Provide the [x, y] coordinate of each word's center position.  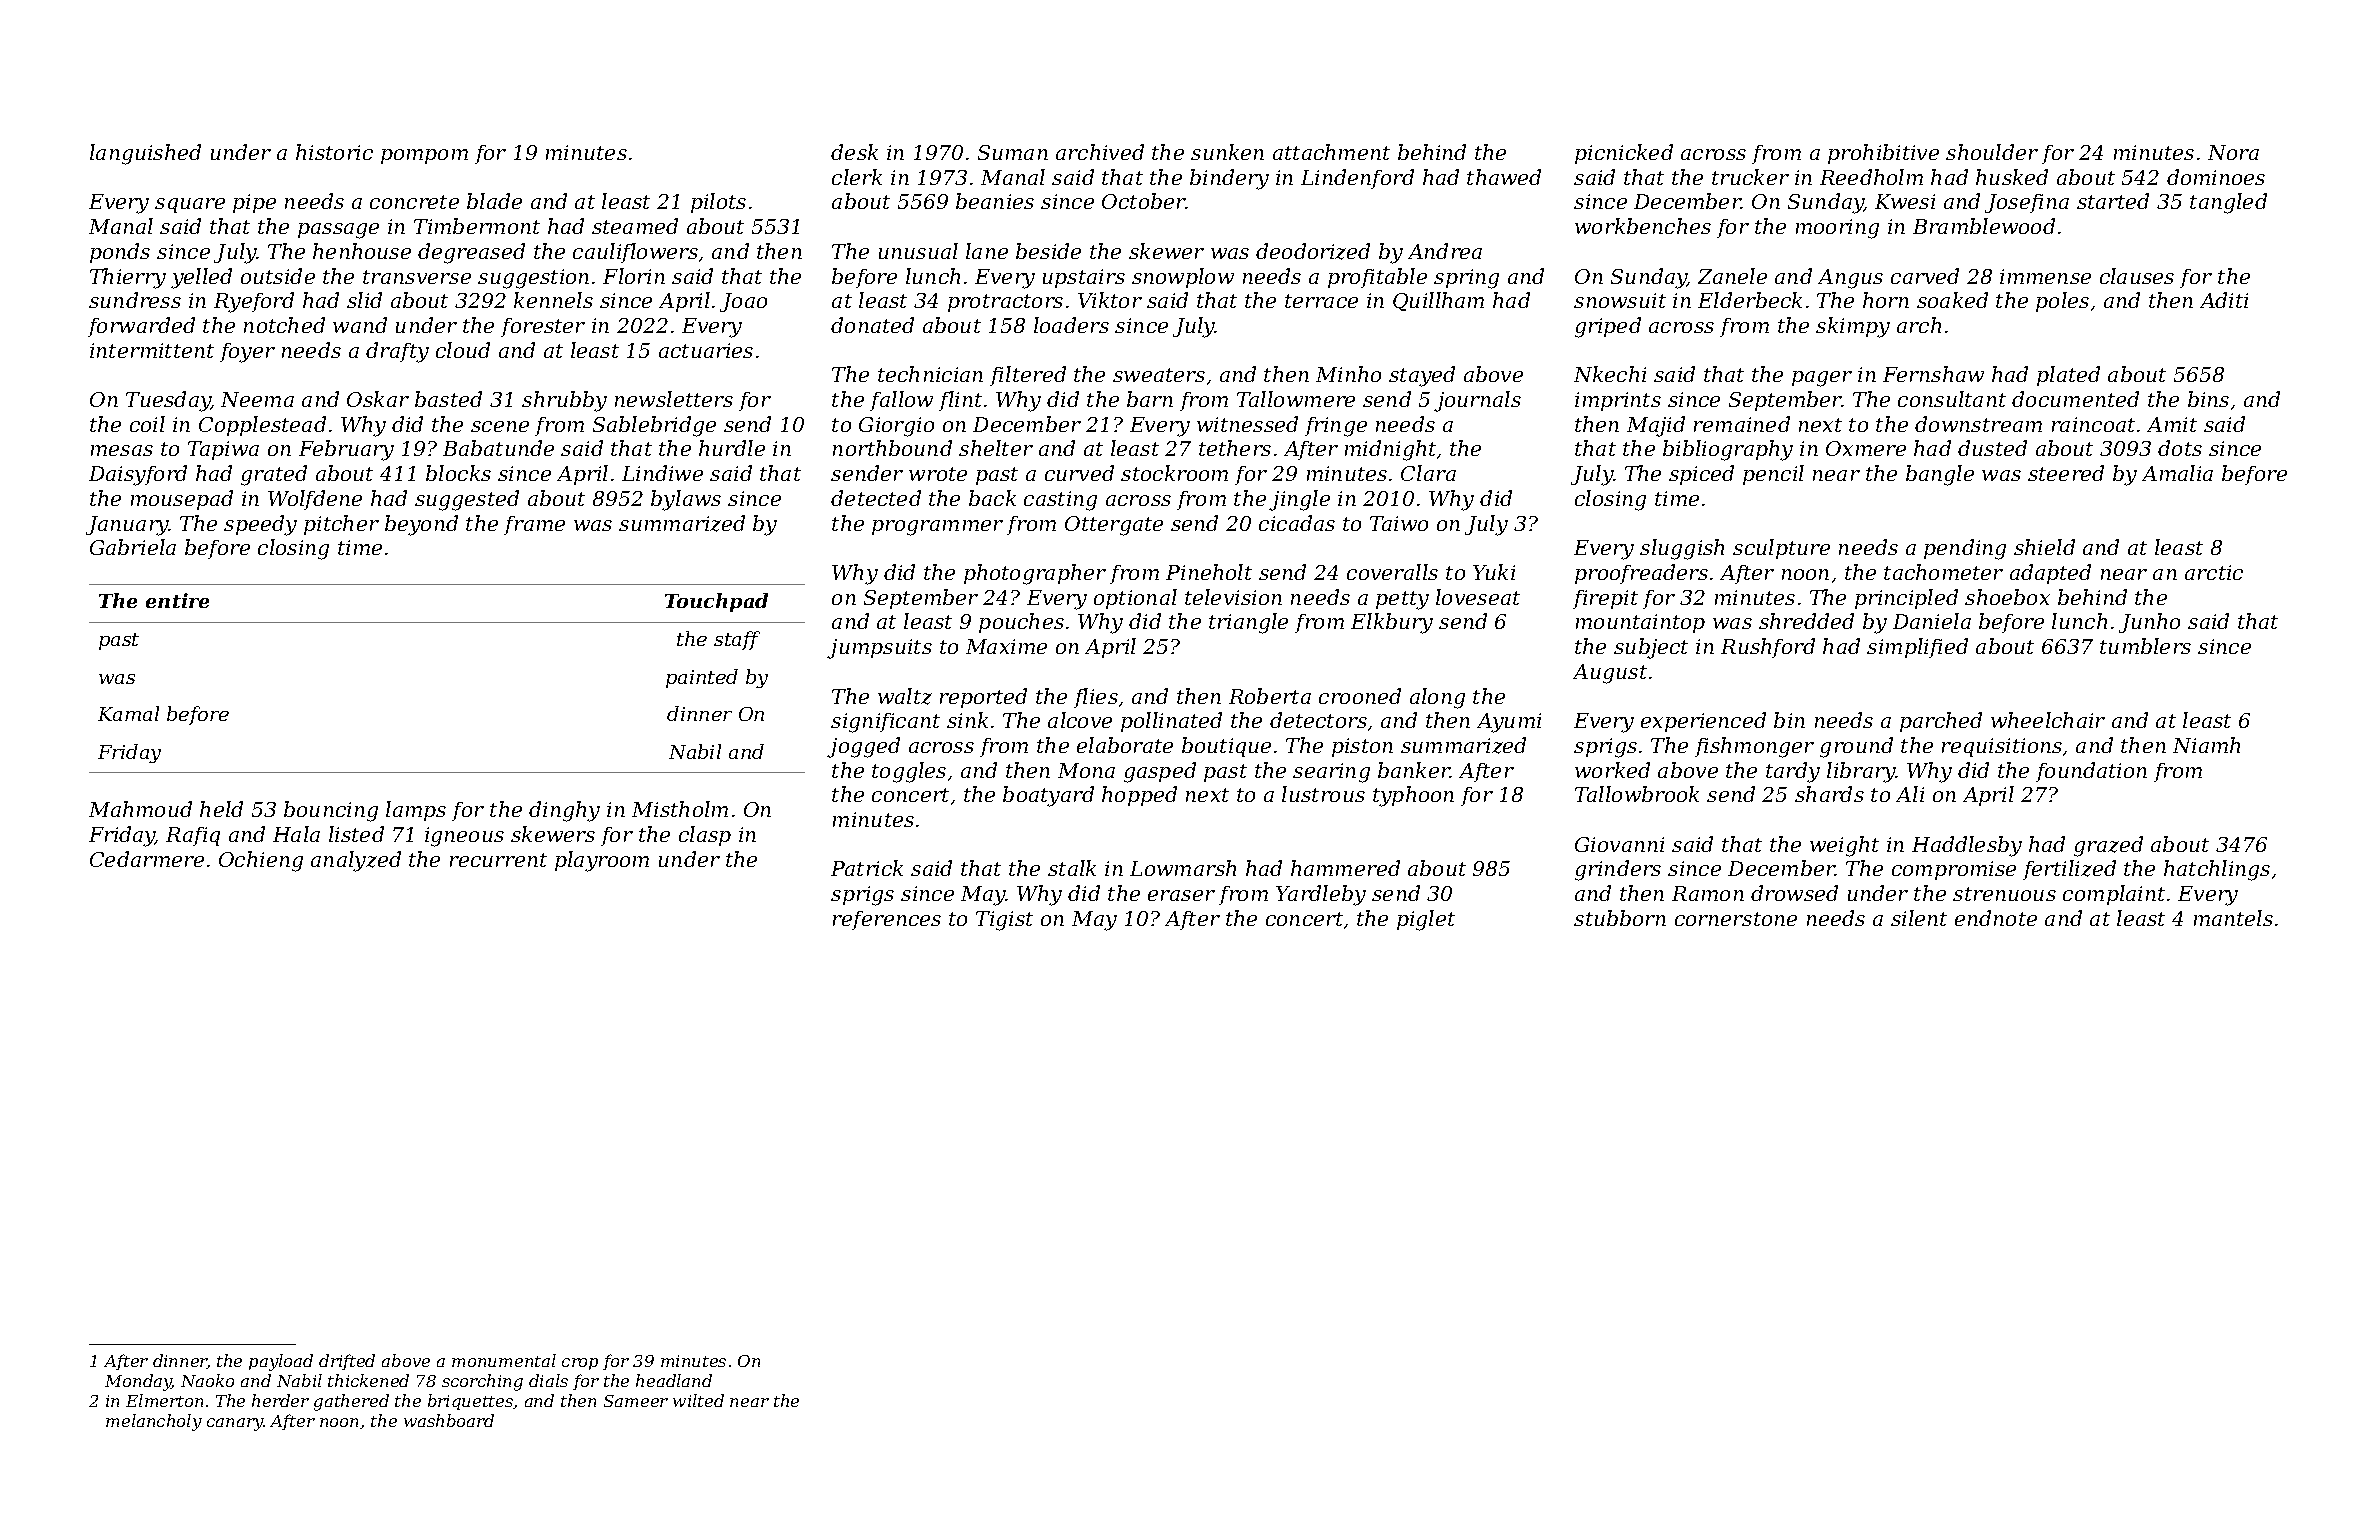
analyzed [356, 861]
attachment [1331, 152]
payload [281, 1362]
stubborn [1620, 918]
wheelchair [2048, 720]
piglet [1426, 920]
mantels [2233, 918]
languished [145, 154]
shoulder [1992, 152]
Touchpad [716, 602]
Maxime [1006, 646]
